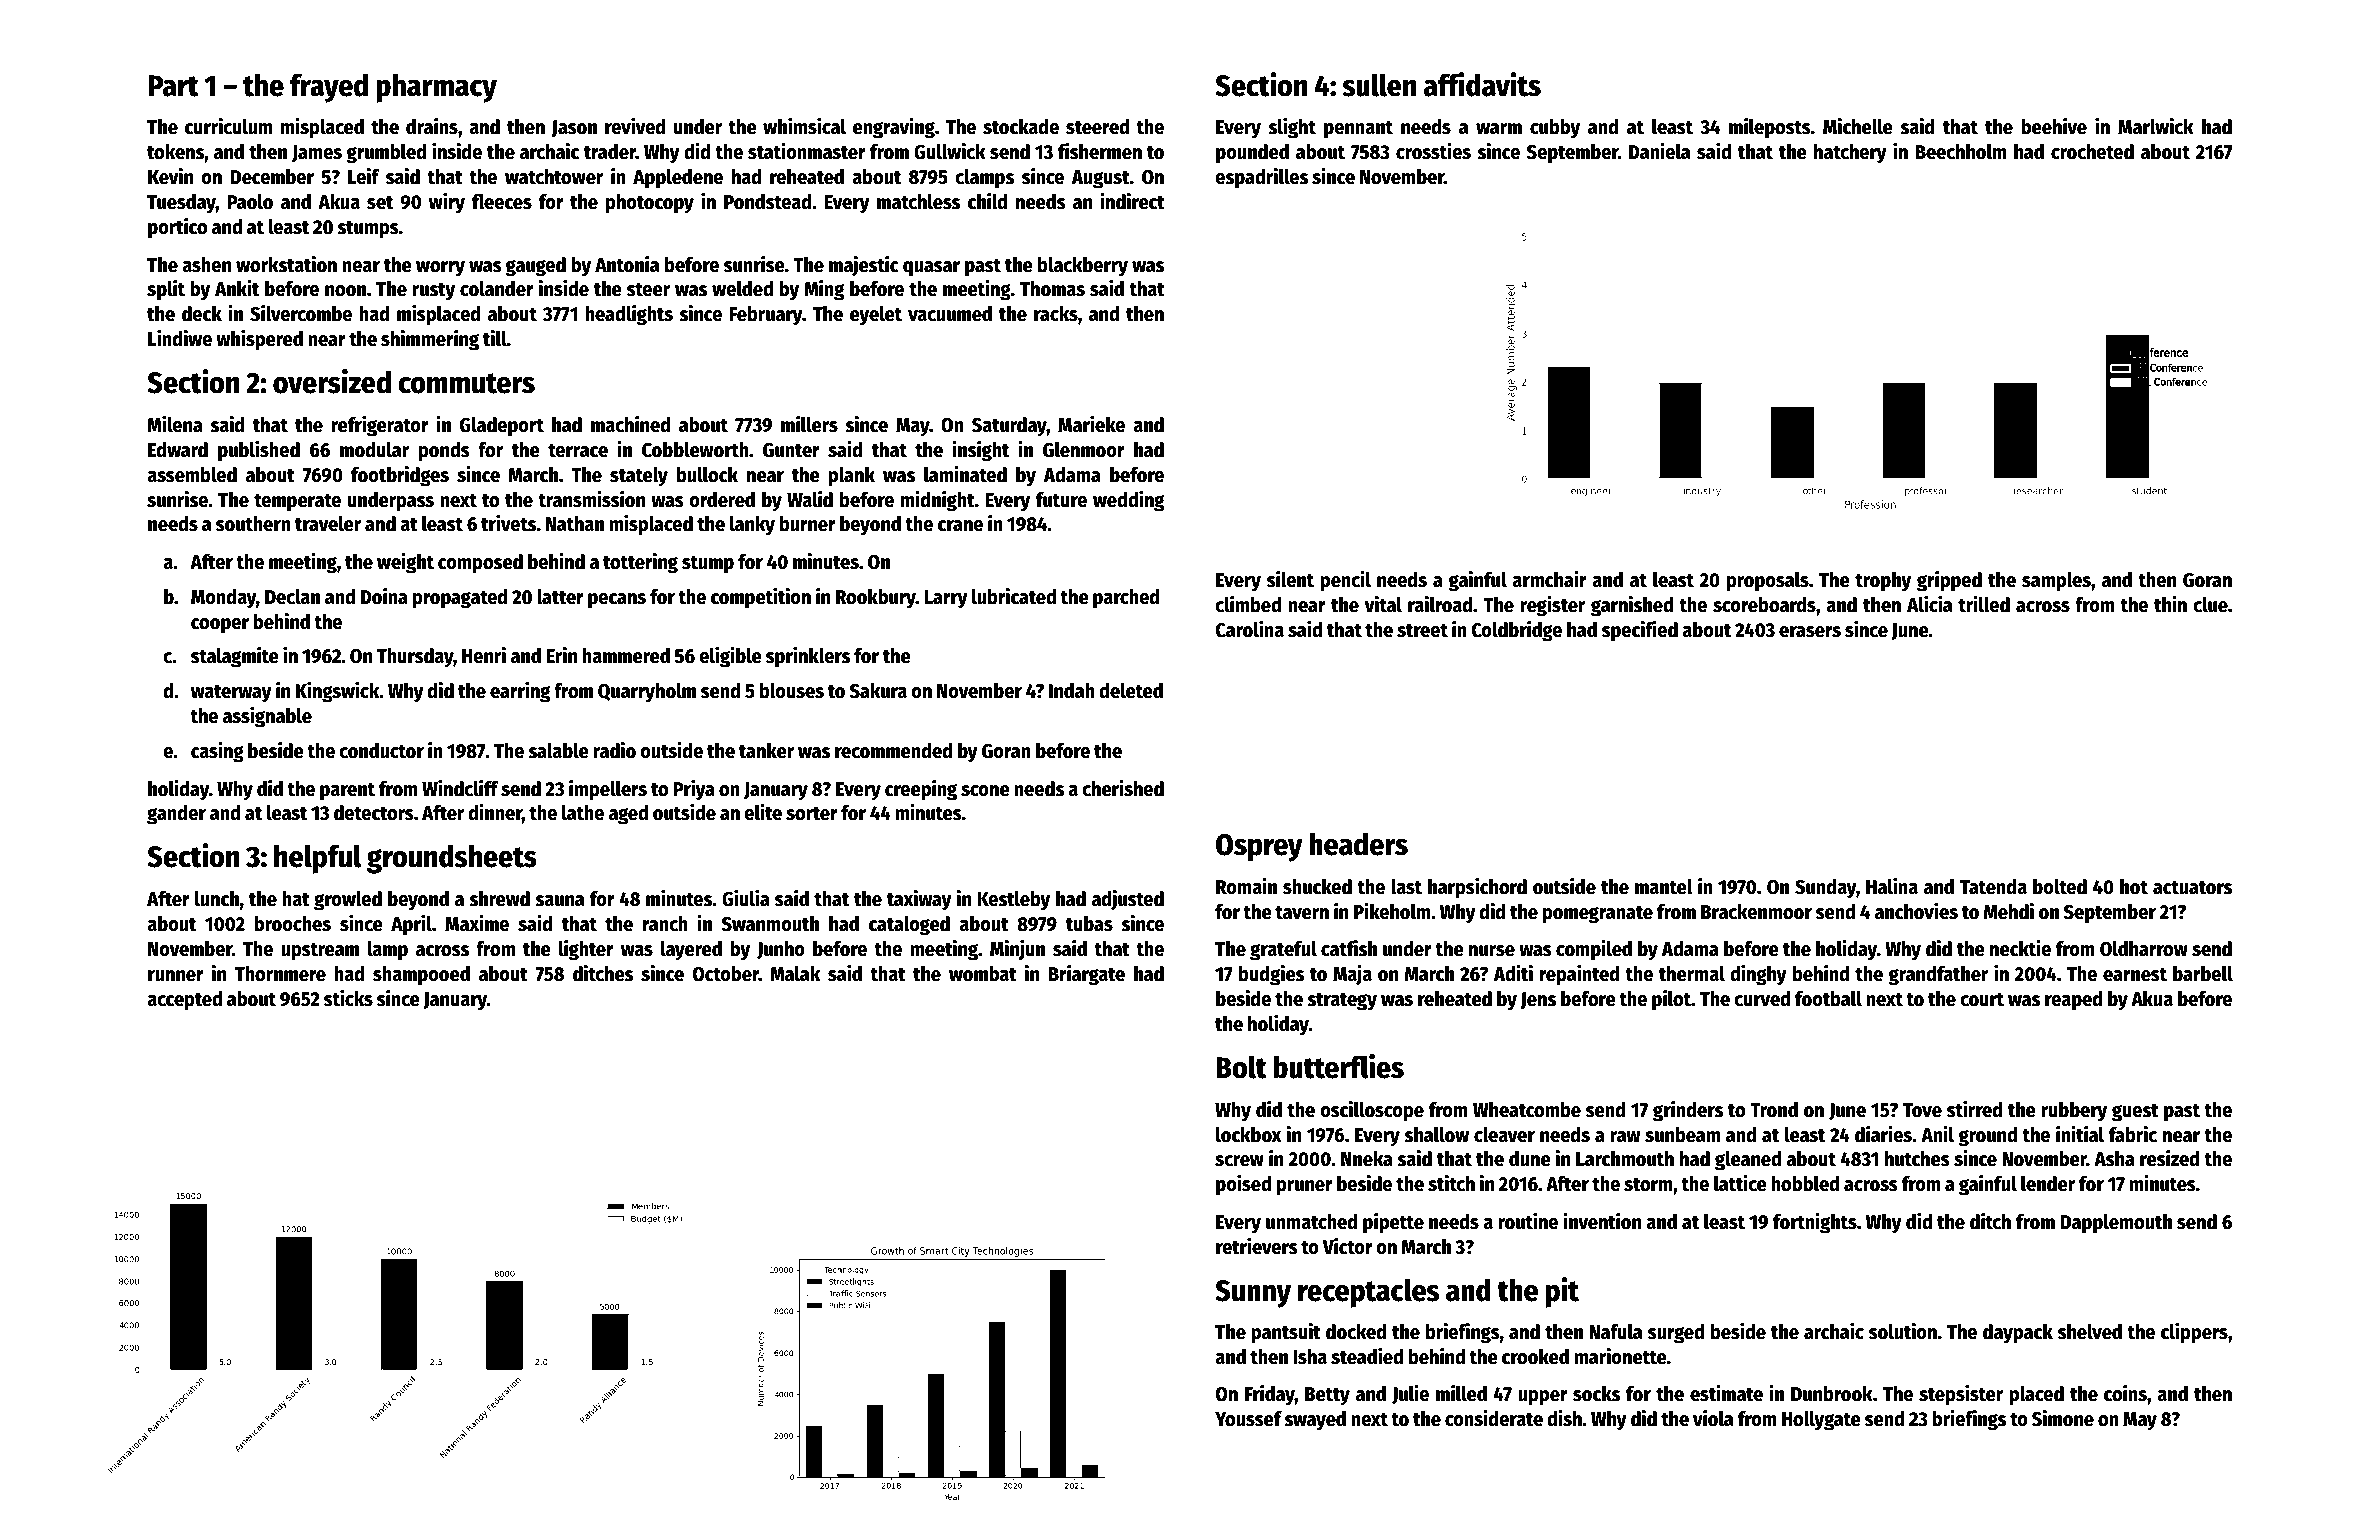  Describe the element at coordinates (1358, 844) in the image. I see `headers` at that location.
